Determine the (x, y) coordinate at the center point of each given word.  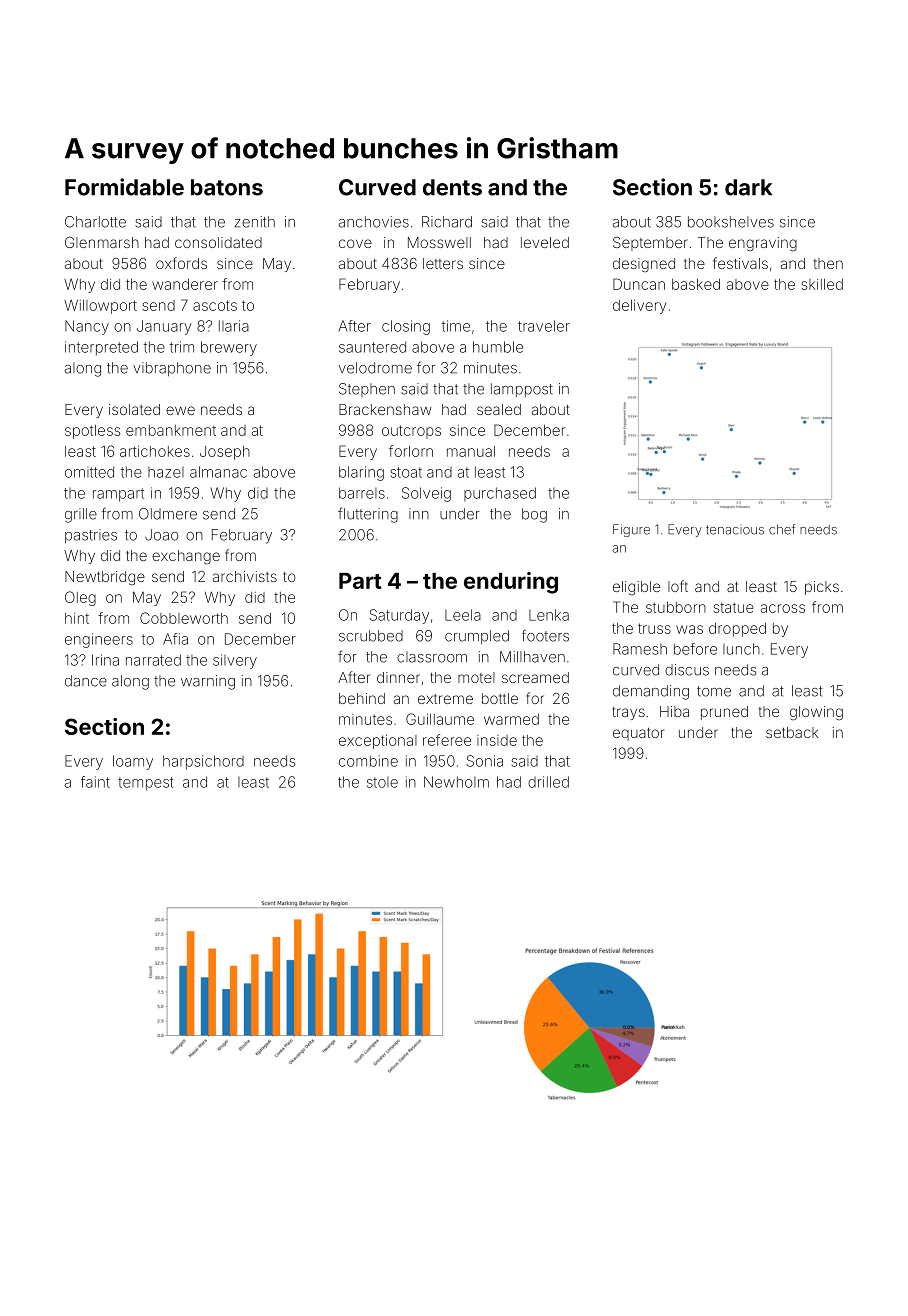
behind (362, 698)
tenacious (735, 530)
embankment (171, 430)
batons (227, 187)
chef (782, 529)
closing (406, 327)
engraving (763, 244)
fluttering (368, 515)
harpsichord (203, 762)
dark (748, 187)
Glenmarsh (102, 242)
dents (452, 187)
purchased (500, 494)
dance (86, 681)
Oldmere (168, 514)
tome (714, 691)
